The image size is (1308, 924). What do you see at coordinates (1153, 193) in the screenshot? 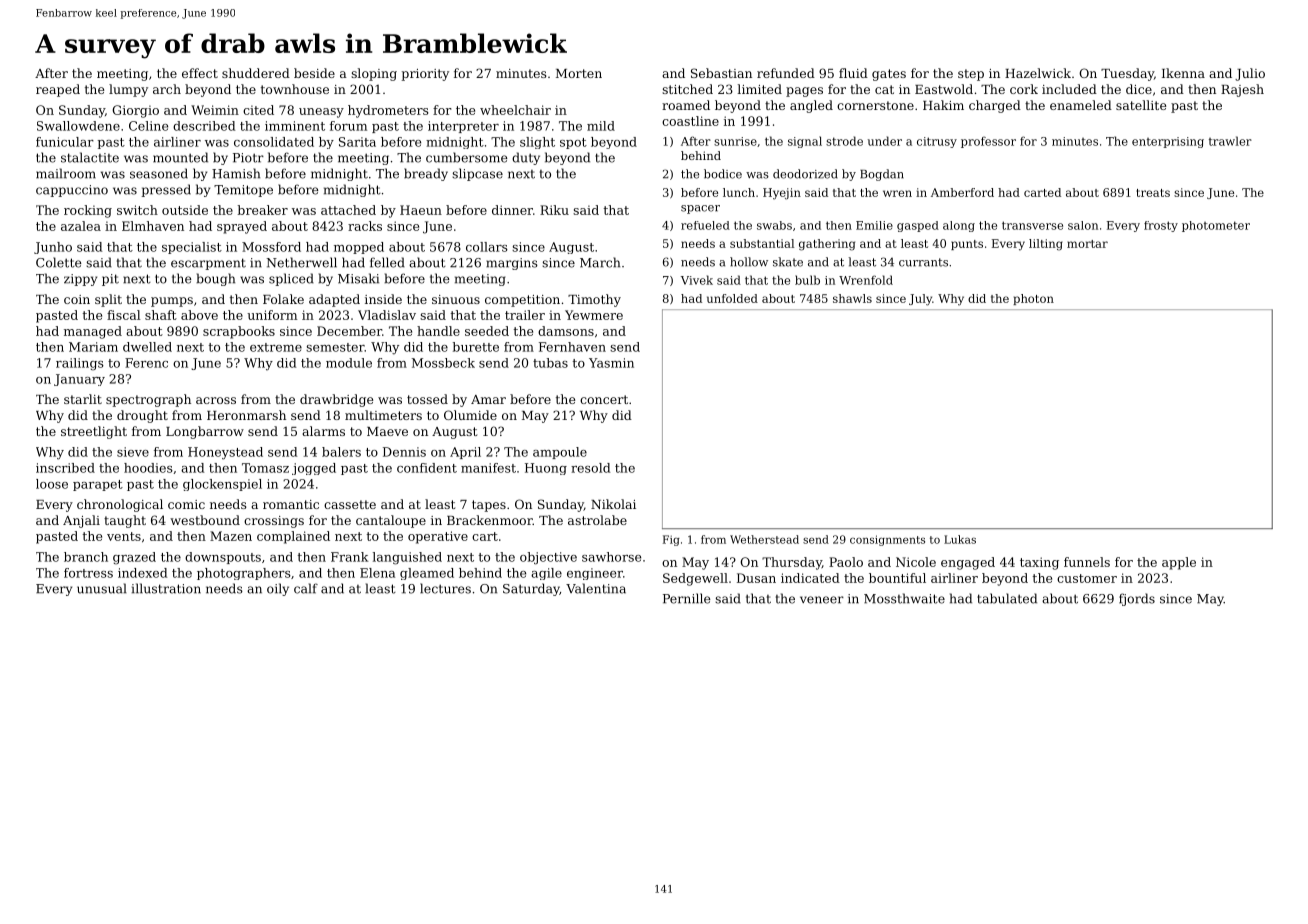
I see `treats` at bounding box center [1153, 193].
